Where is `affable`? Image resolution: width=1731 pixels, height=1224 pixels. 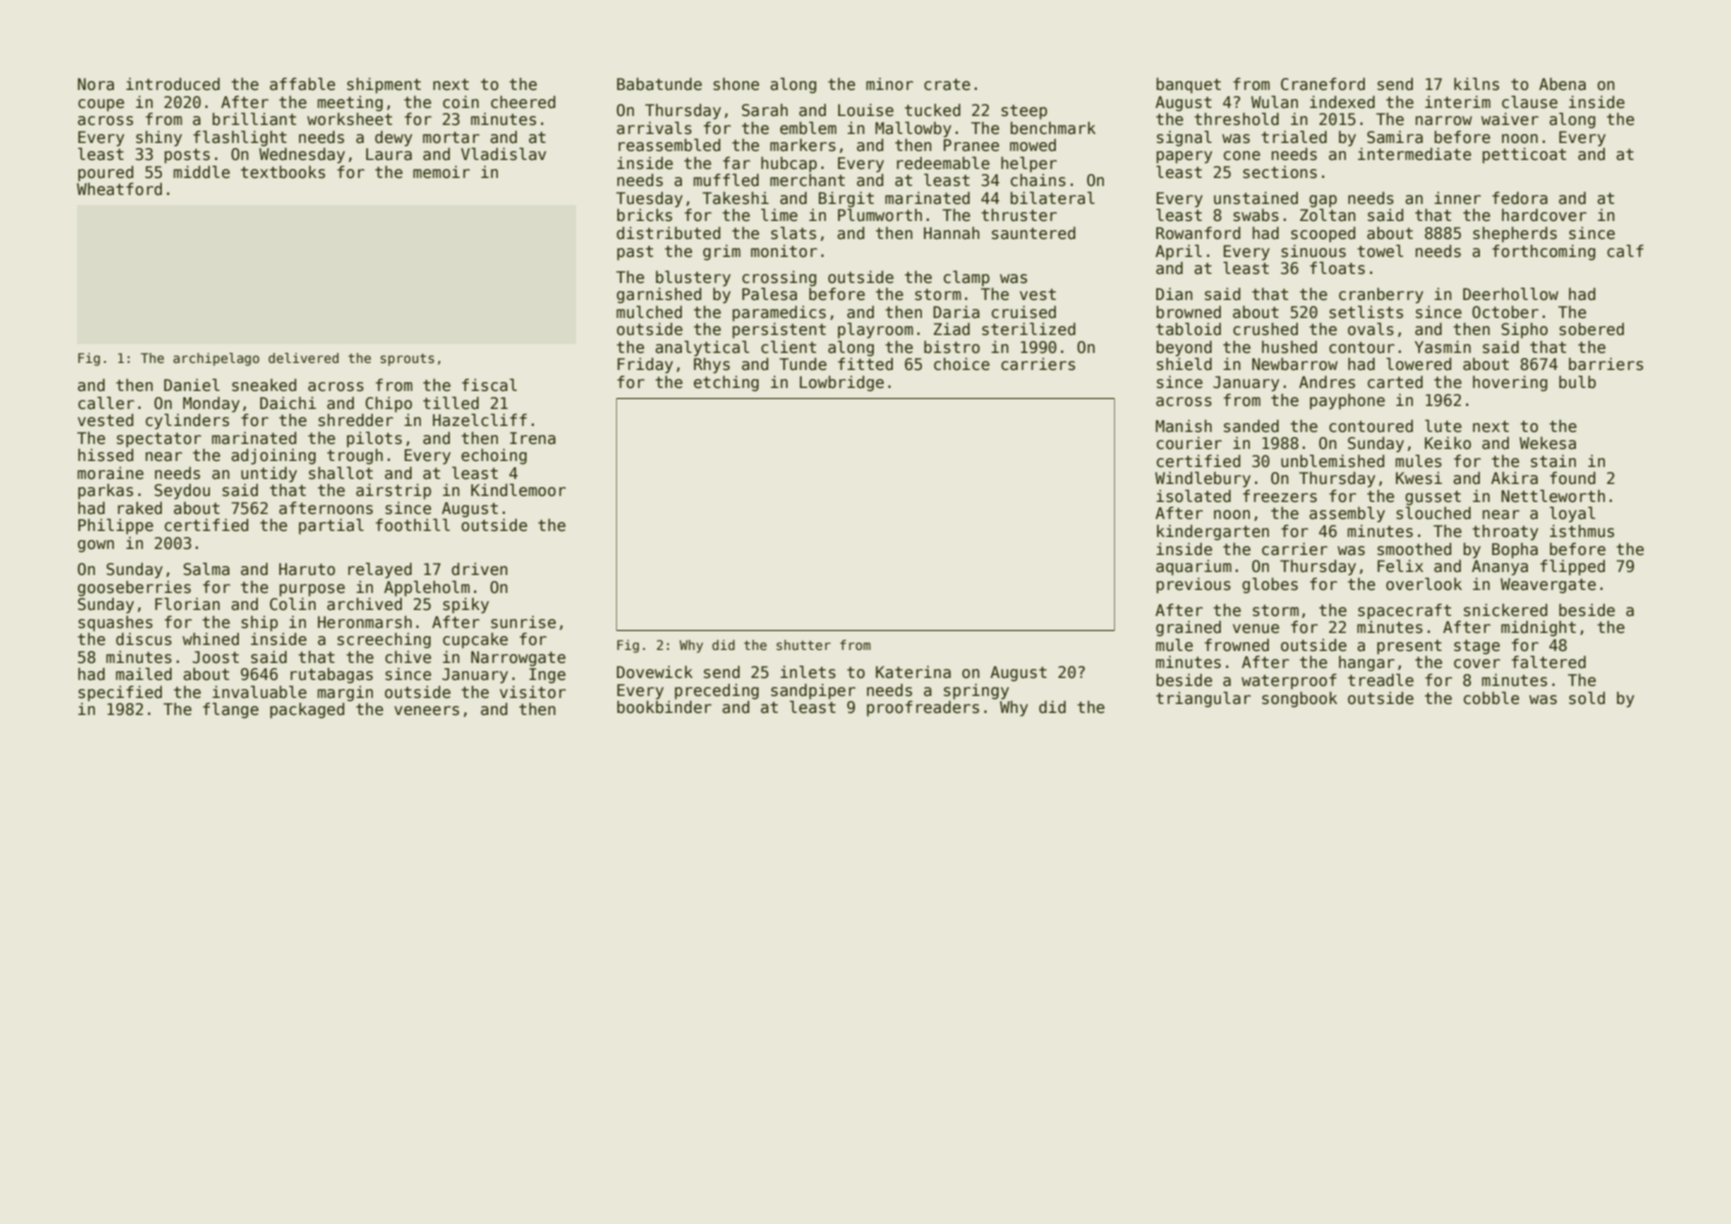 affable is located at coordinates (302, 84).
